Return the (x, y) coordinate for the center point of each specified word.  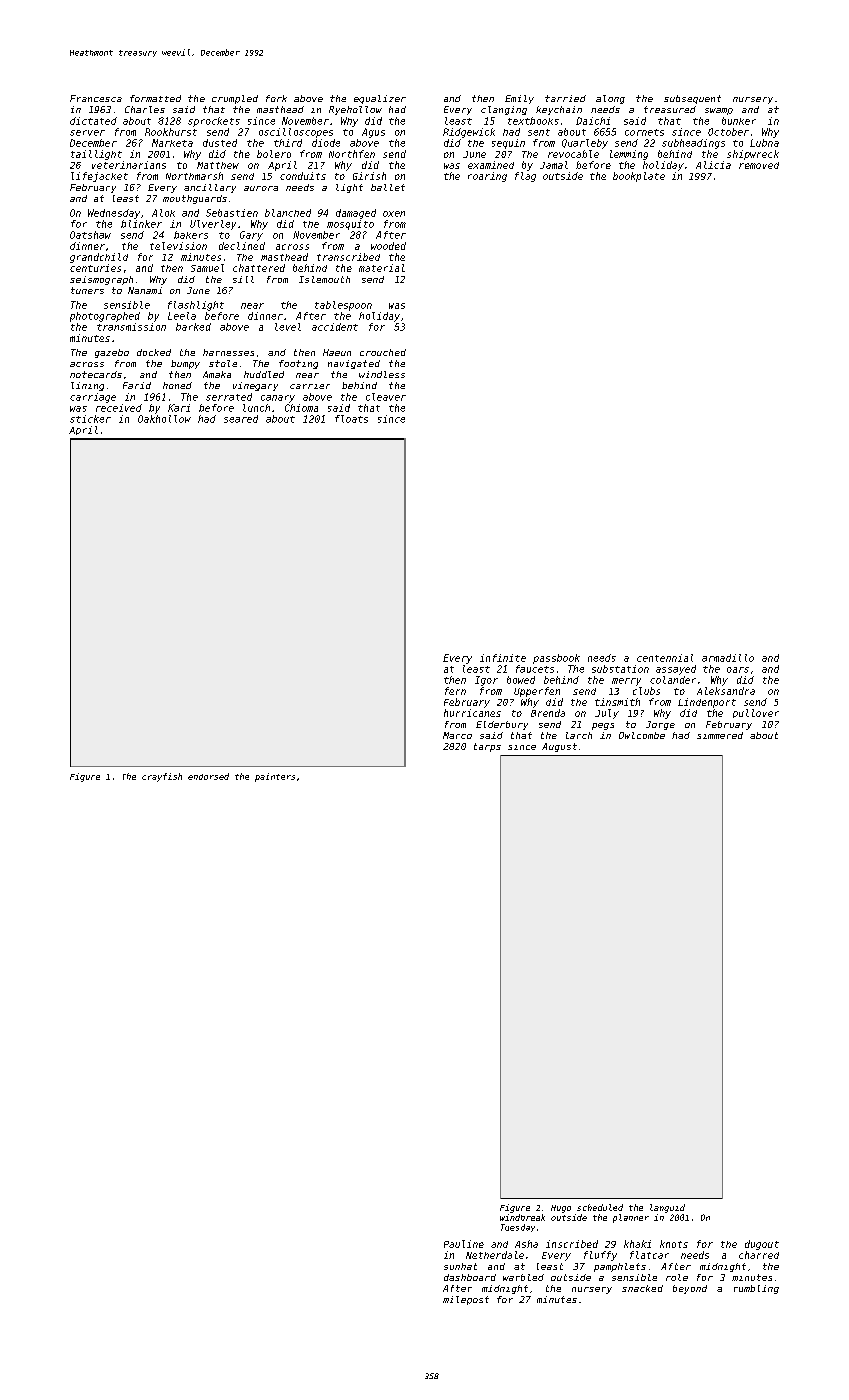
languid (667, 1208)
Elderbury (502, 725)
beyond (690, 1289)
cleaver (386, 397)
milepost (466, 1300)
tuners (87, 290)
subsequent (692, 99)
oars (738, 670)
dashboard (470, 1277)
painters (275, 777)
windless (382, 374)
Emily (519, 99)
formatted (155, 98)
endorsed (208, 776)
